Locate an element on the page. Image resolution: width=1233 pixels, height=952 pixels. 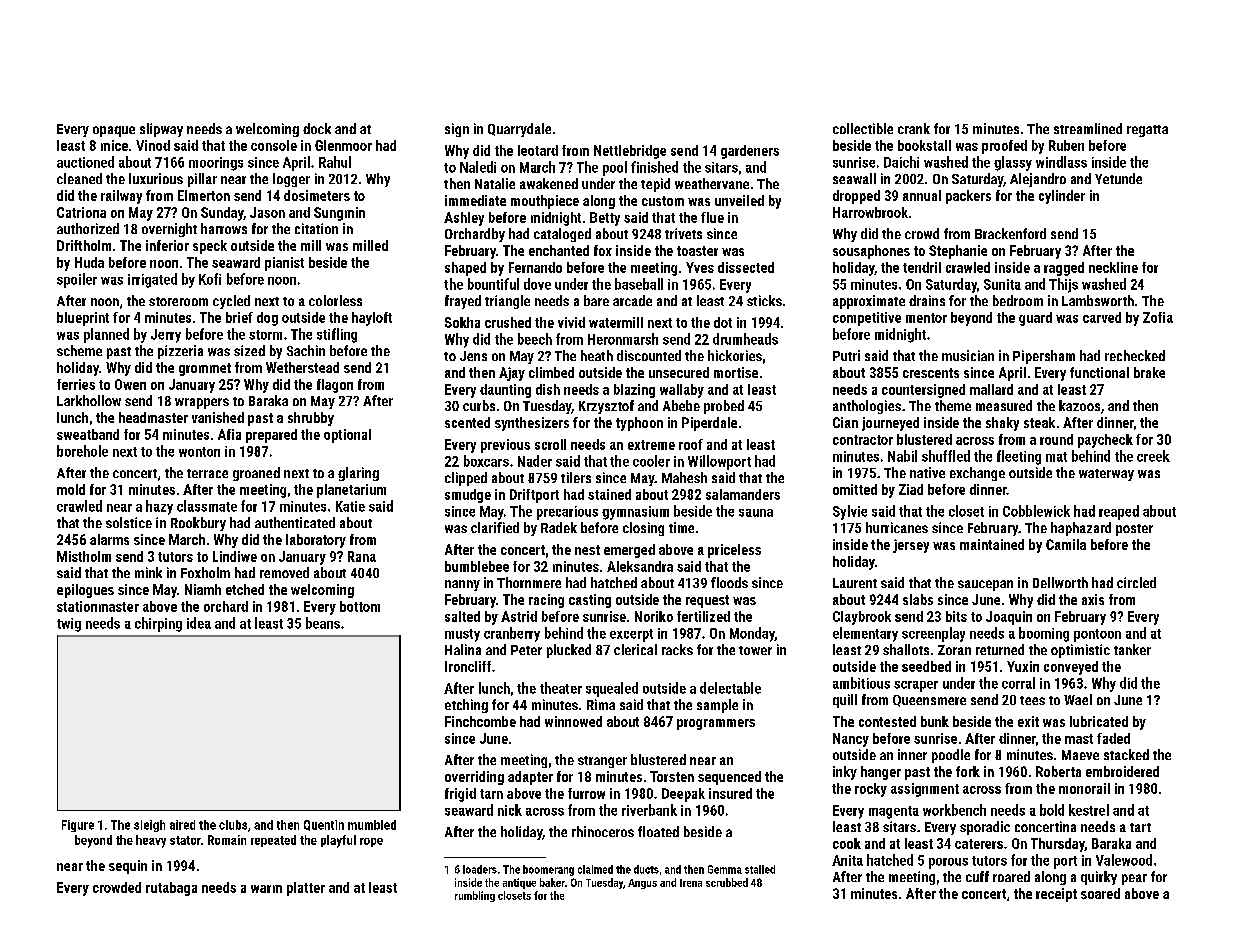
ragged is located at coordinates (1064, 269).
